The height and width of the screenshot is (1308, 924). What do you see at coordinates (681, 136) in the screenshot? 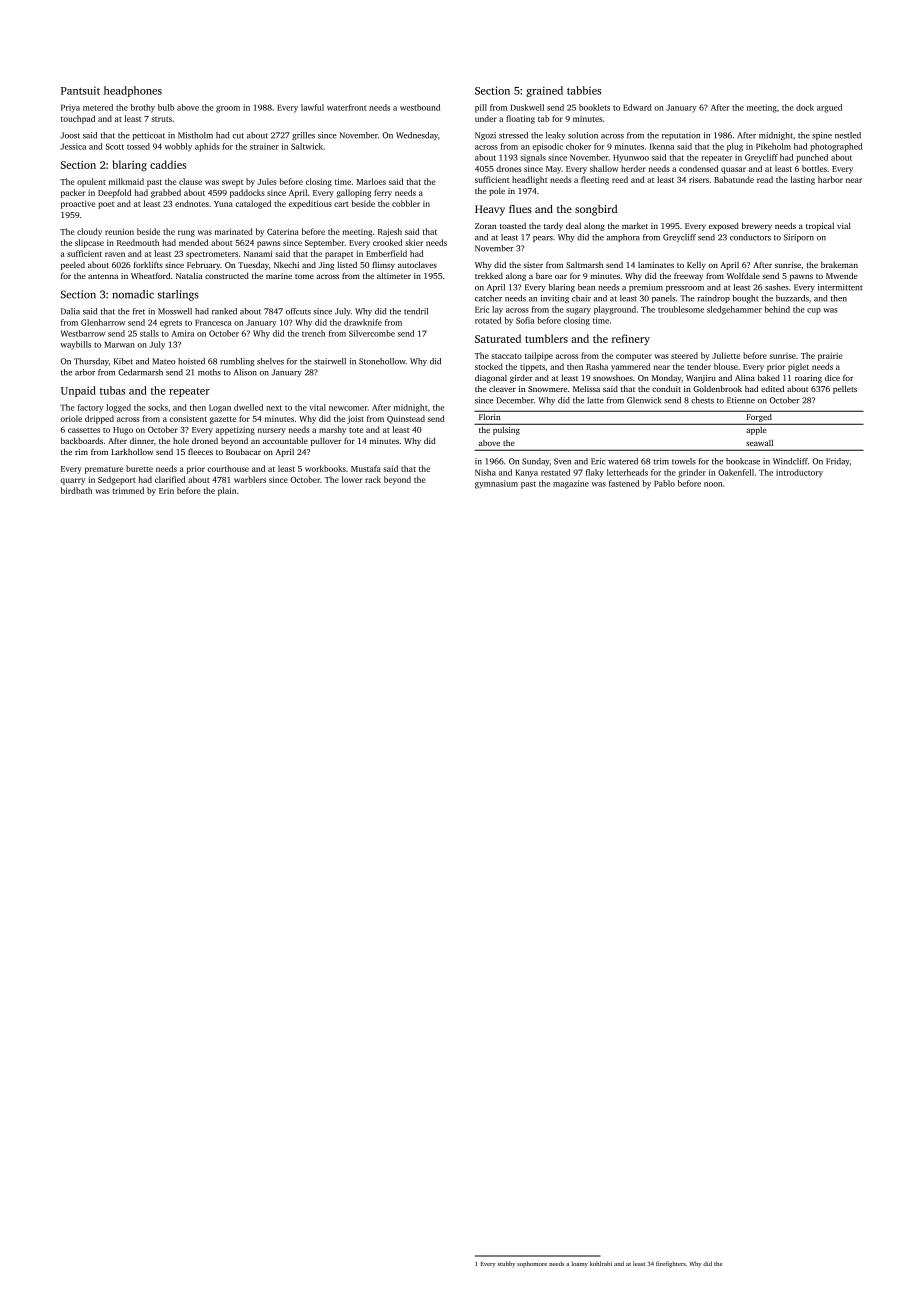
I see `reputation` at bounding box center [681, 136].
